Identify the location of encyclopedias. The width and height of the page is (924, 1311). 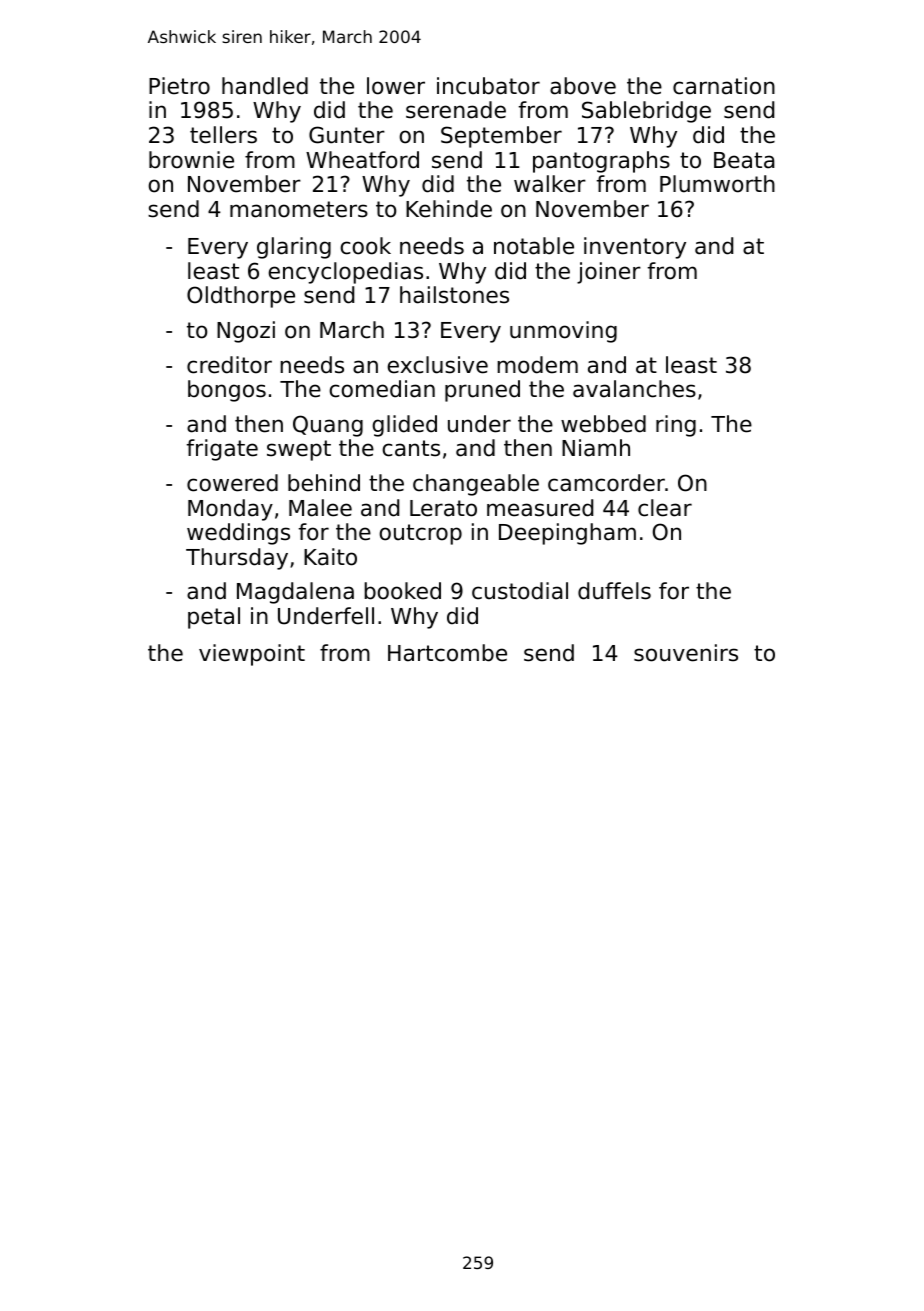
(345, 273).
